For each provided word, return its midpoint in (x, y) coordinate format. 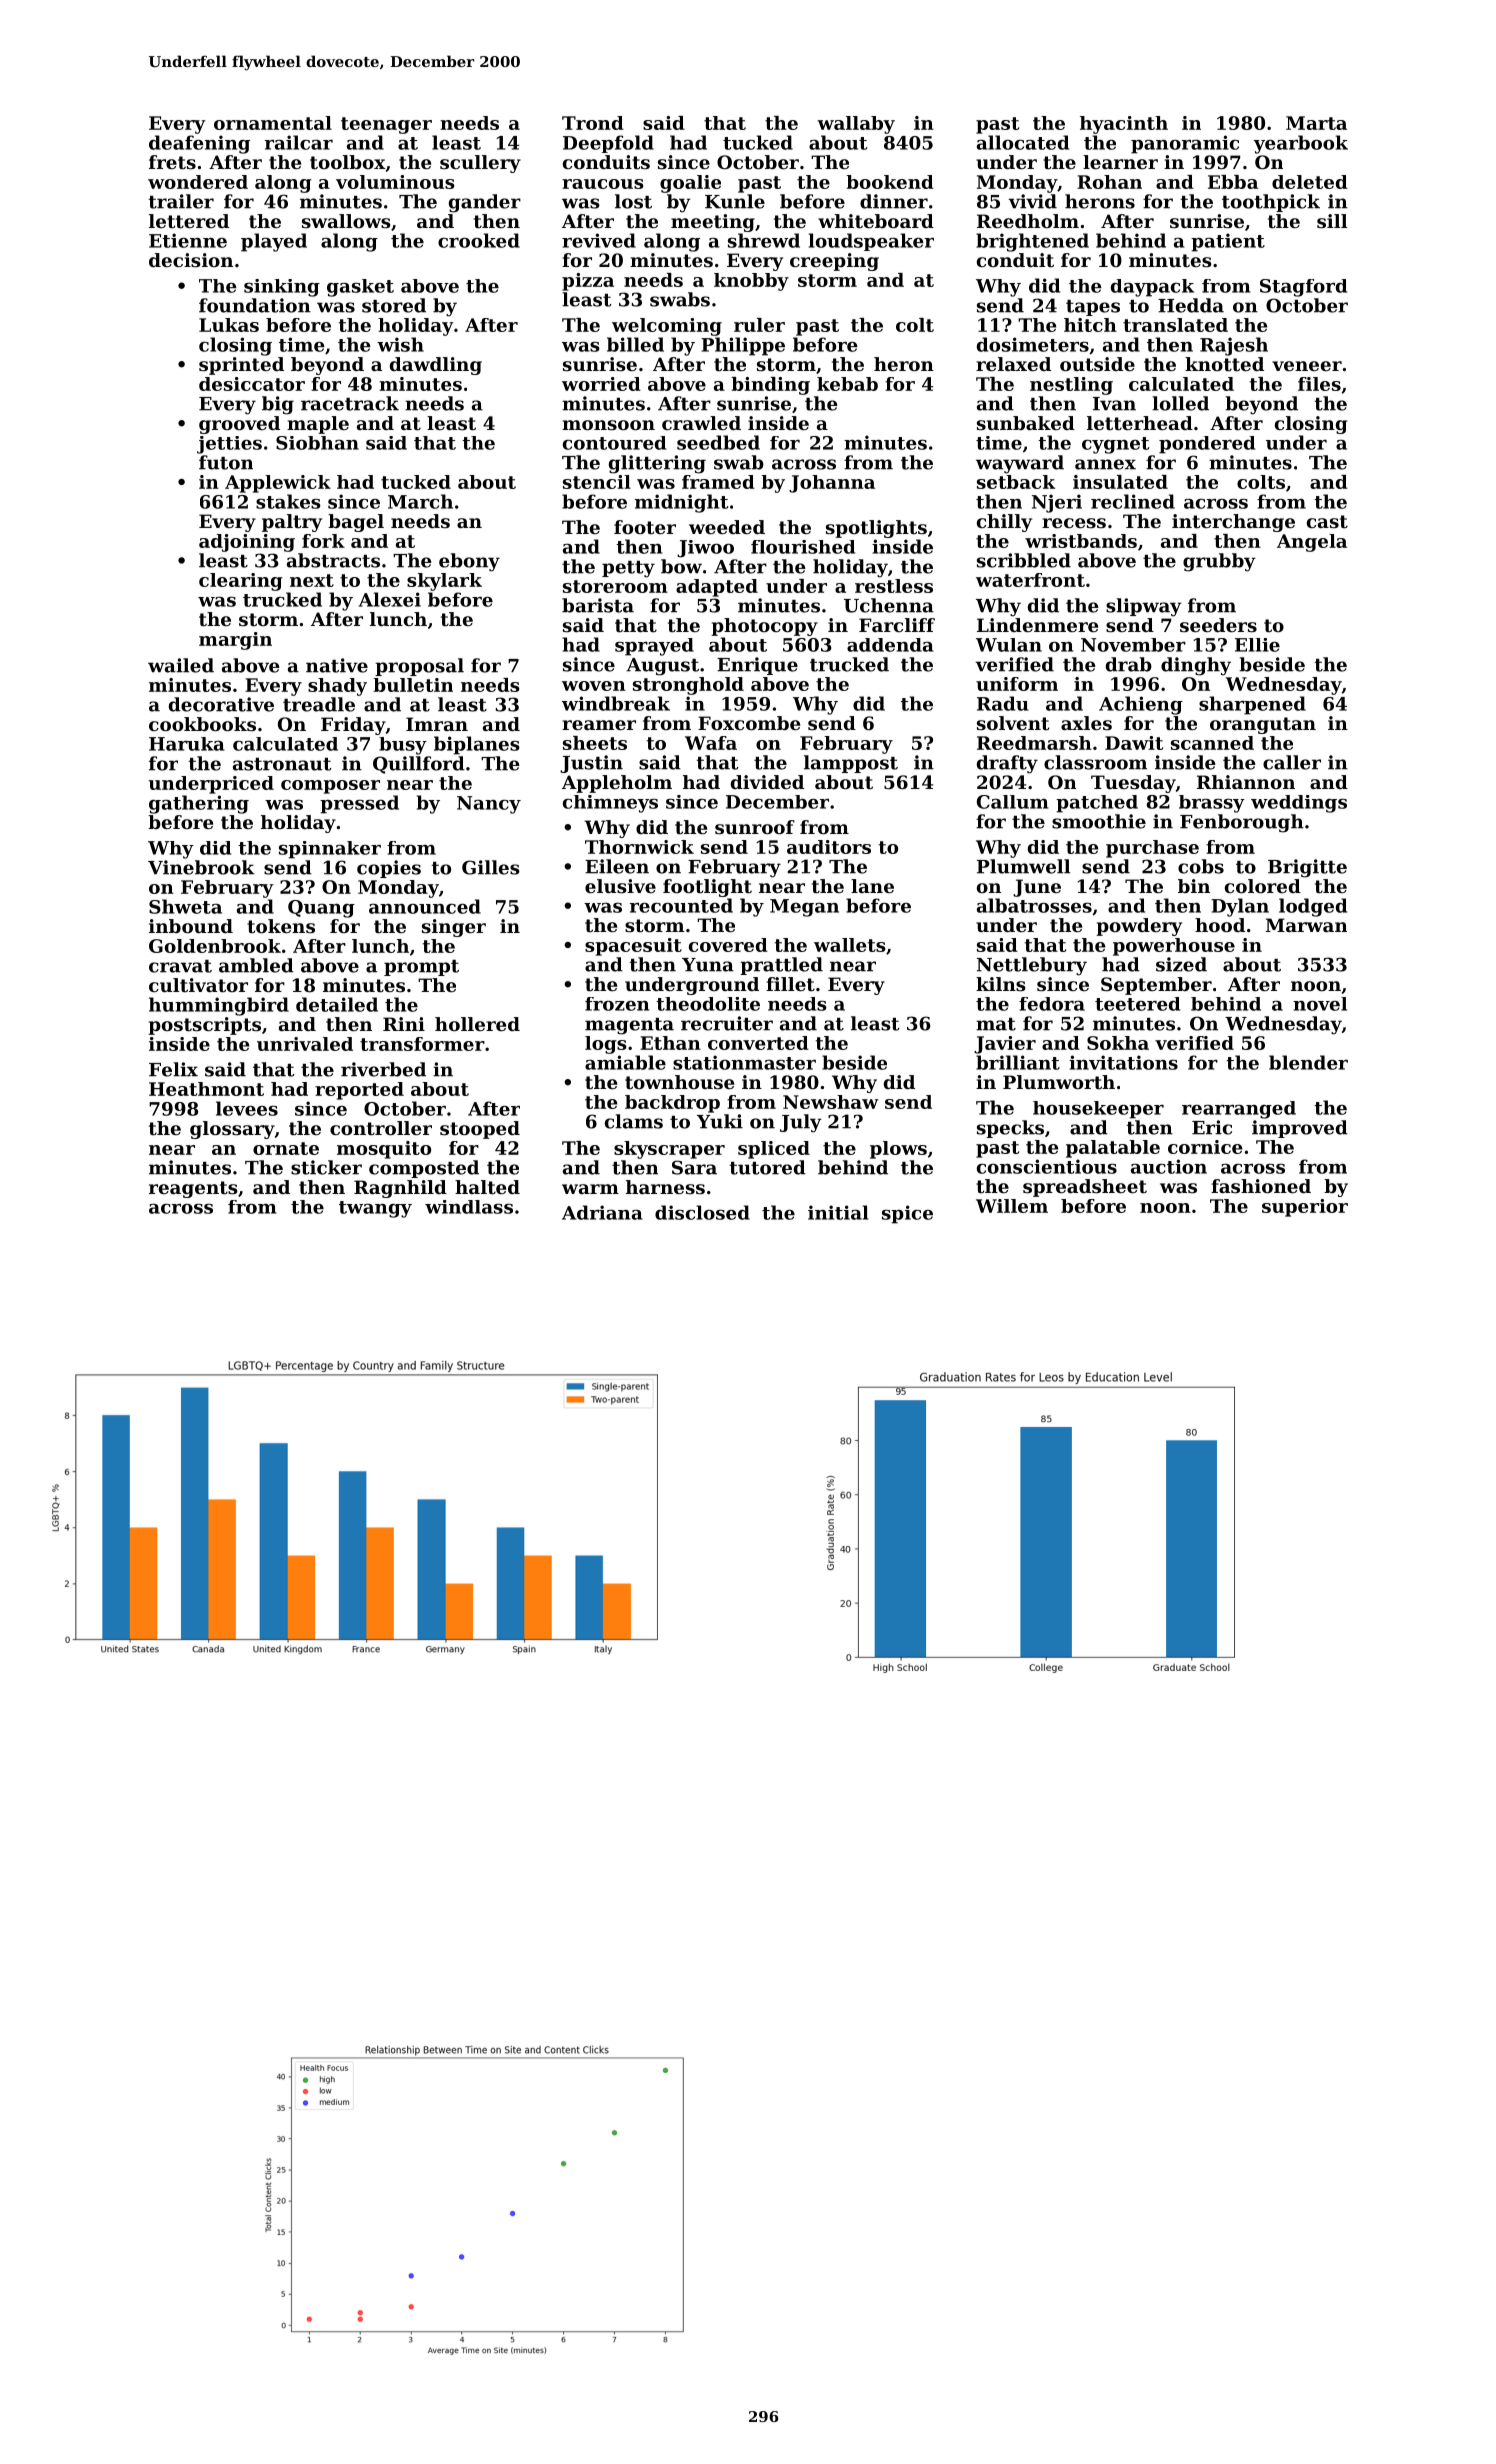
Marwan (1306, 925)
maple (318, 425)
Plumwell (1023, 866)
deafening (199, 144)
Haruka (187, 744)
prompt (421, 968)
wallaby (856, 125)
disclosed (702, 1212)
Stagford (1303, 288)
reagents (193, 1189)
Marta (1316, 123)
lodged (1313, 907)
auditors (829, 847)
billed (635, 344)
